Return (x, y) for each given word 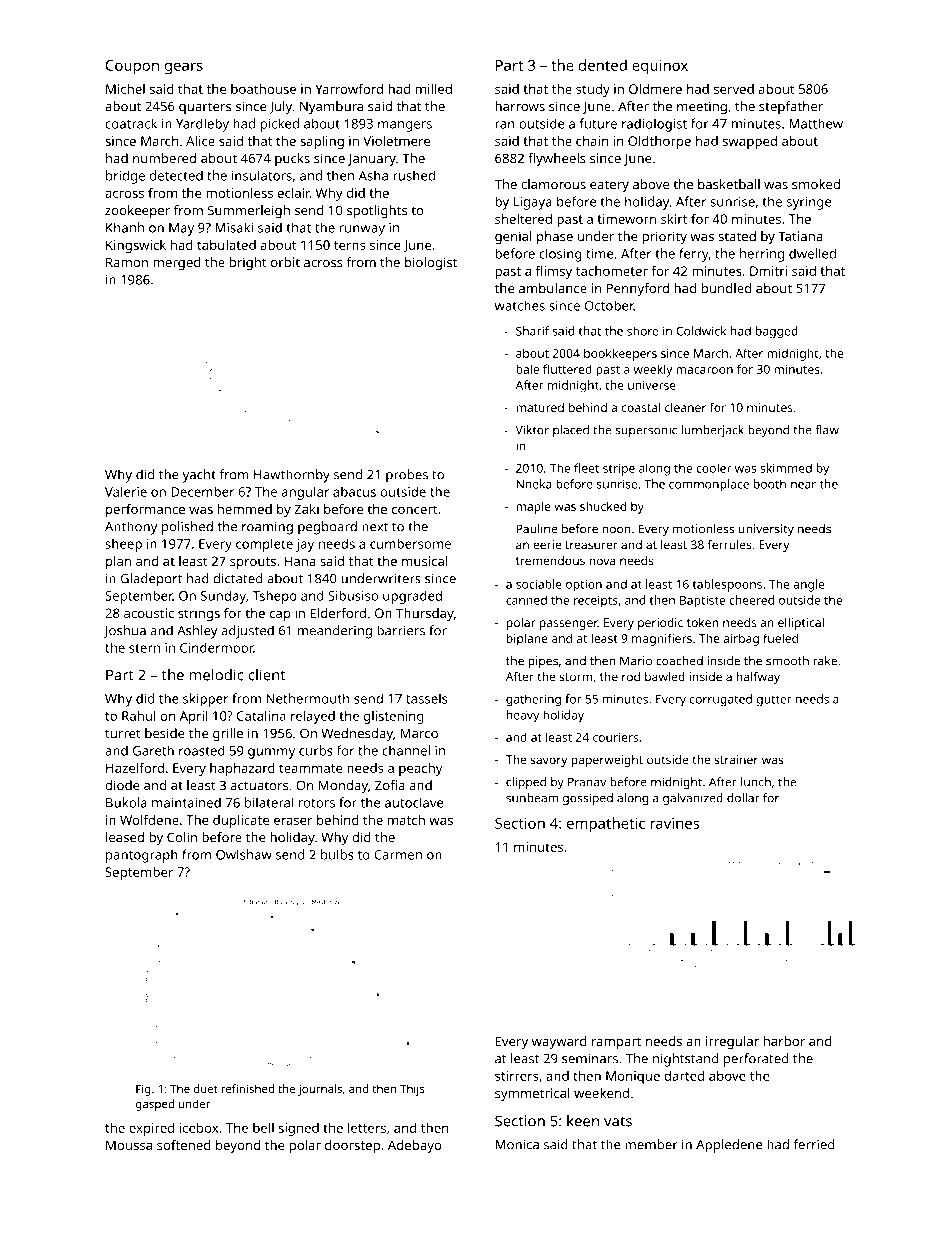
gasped (155, 1105)
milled (434, 89)
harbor (784, 1041)
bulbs (337, 854)
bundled (726, 288)
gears (184, 68)
